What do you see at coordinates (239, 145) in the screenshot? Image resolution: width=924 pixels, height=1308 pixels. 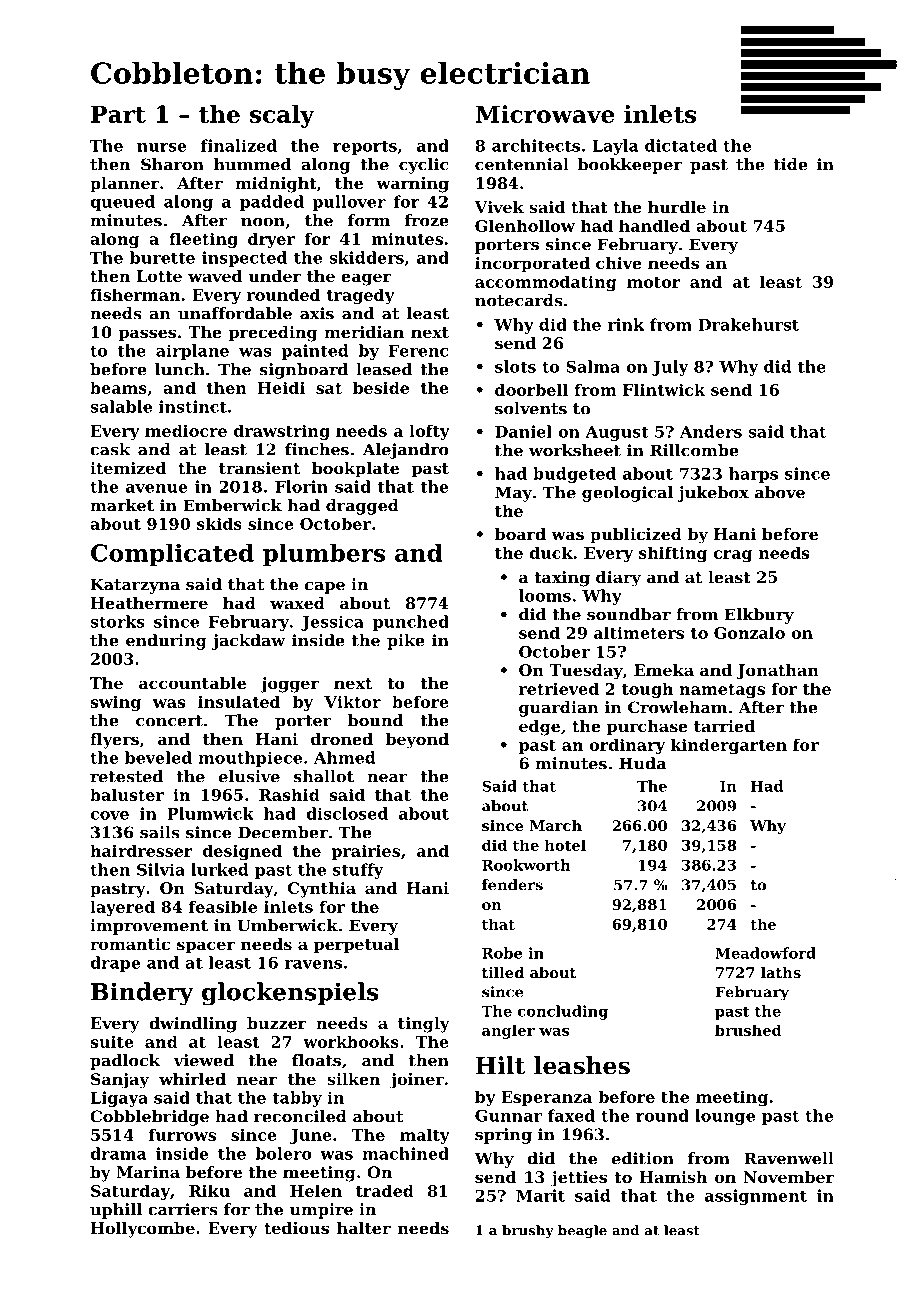 I see `finalized` at bounding box center [239, 145].
